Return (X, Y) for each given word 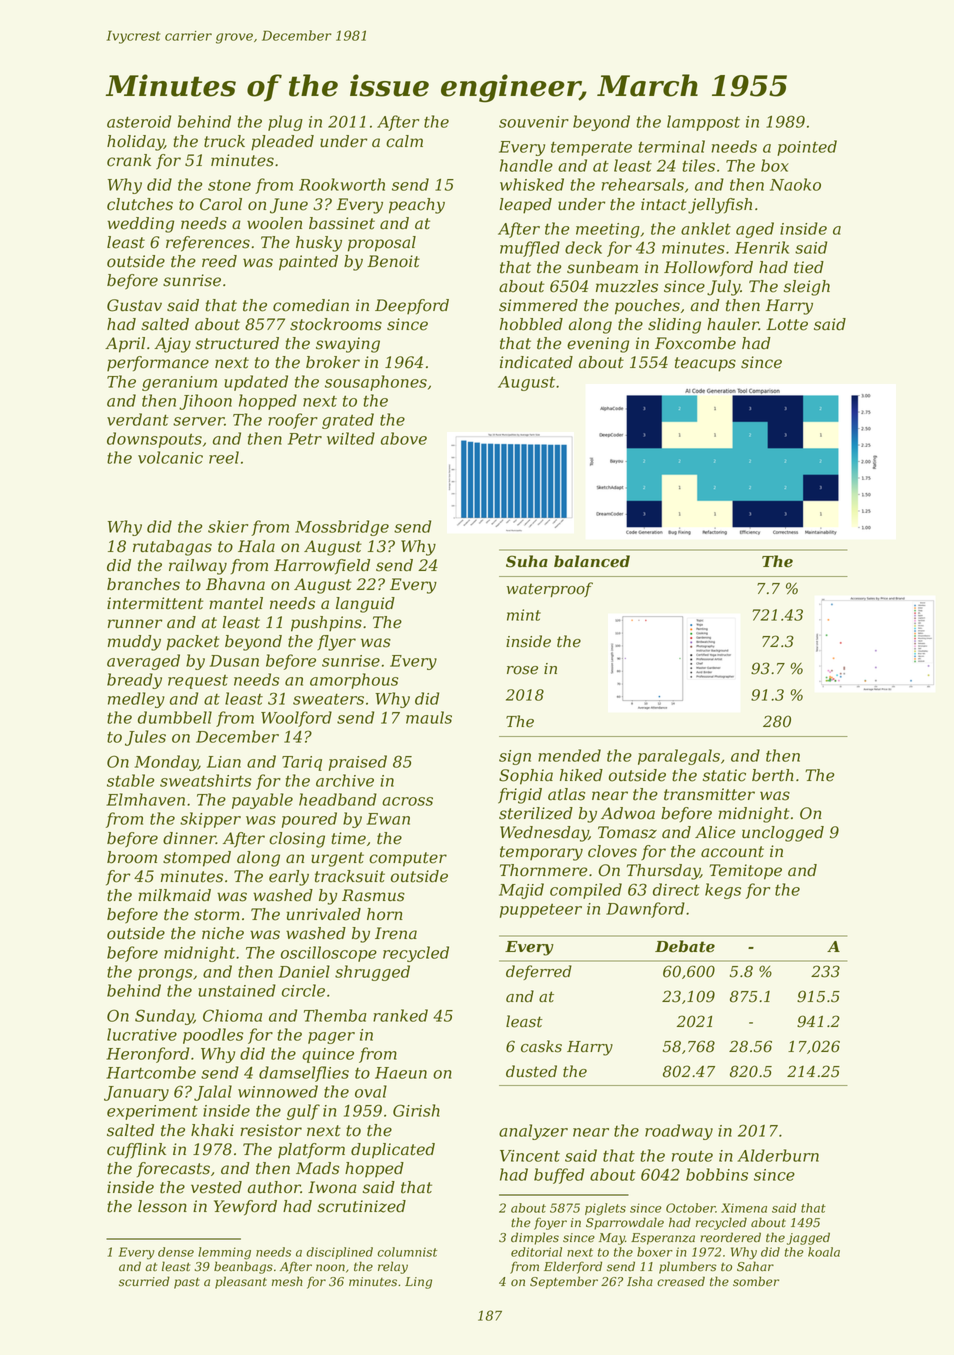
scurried (144, 1281)
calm (404, 141)
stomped (197, 859)
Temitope (745, 872)
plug (285, 123)
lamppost (703, 123)
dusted (531, 1071)
